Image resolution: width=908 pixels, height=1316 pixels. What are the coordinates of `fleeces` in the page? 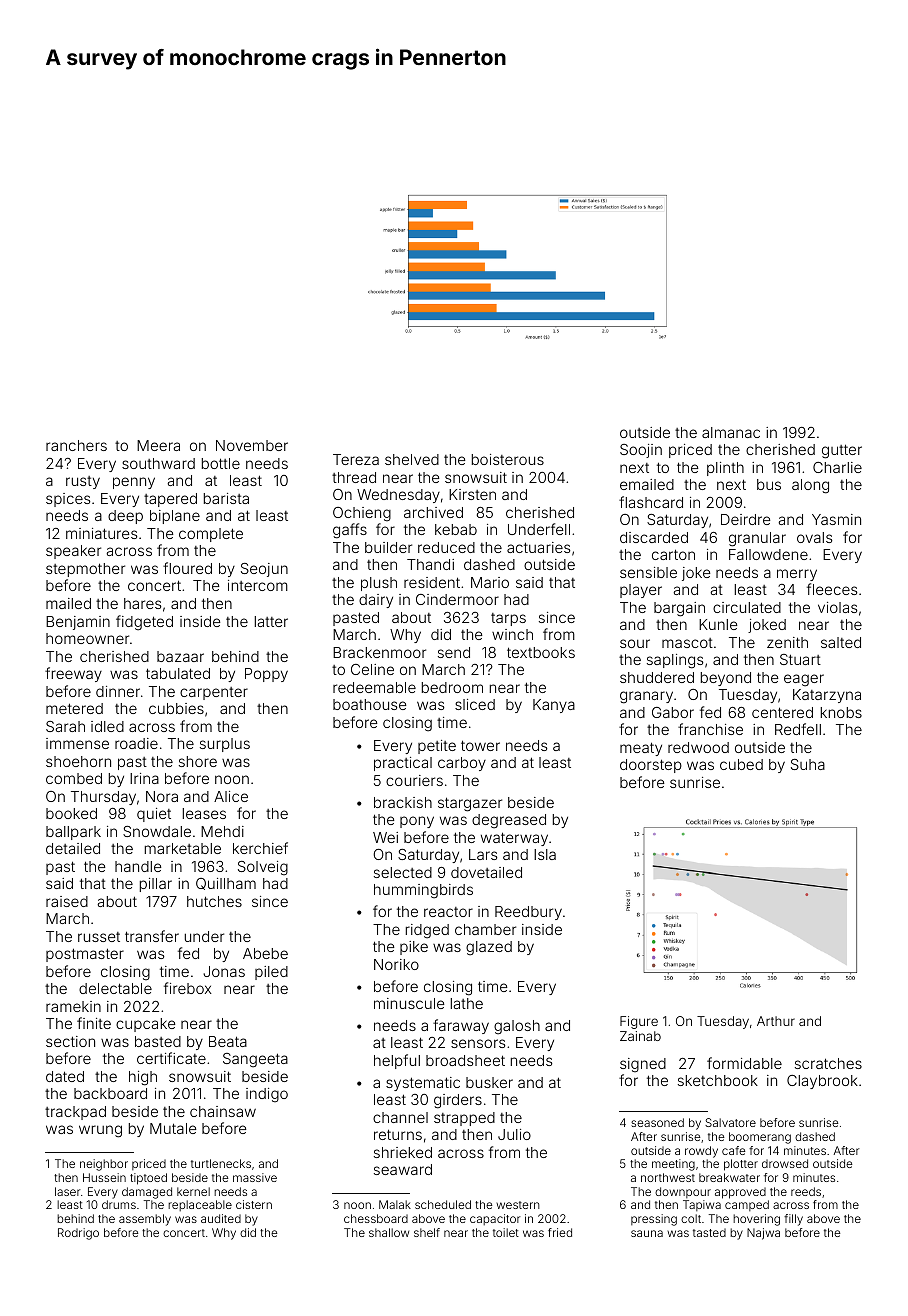 It's located at (832, 589).
